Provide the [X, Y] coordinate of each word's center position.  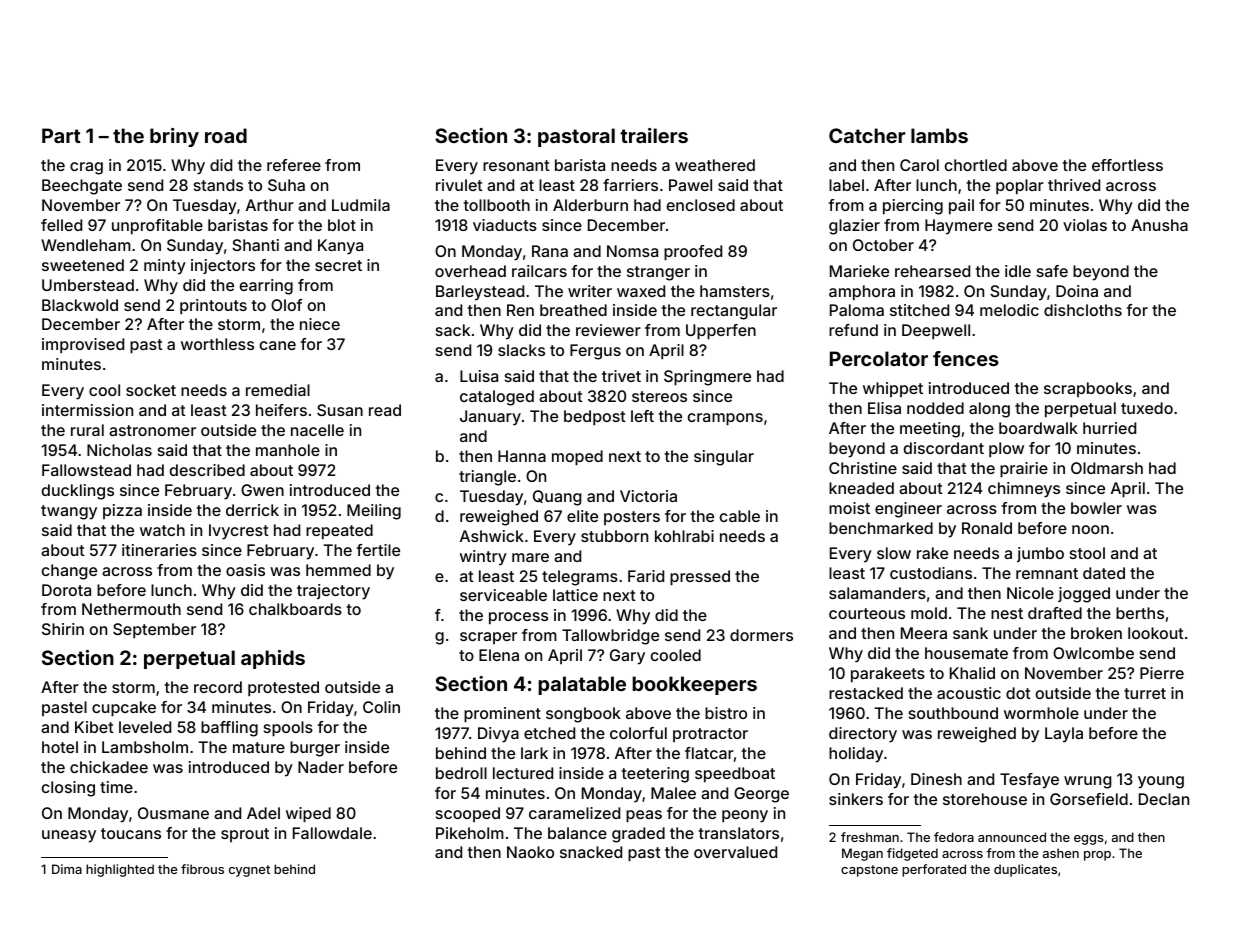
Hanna [522, 456]
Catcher [867, 135]
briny [174, 137]
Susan [340, 410]
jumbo [1040, 554]
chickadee [109, 767]
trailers [654, 135]
